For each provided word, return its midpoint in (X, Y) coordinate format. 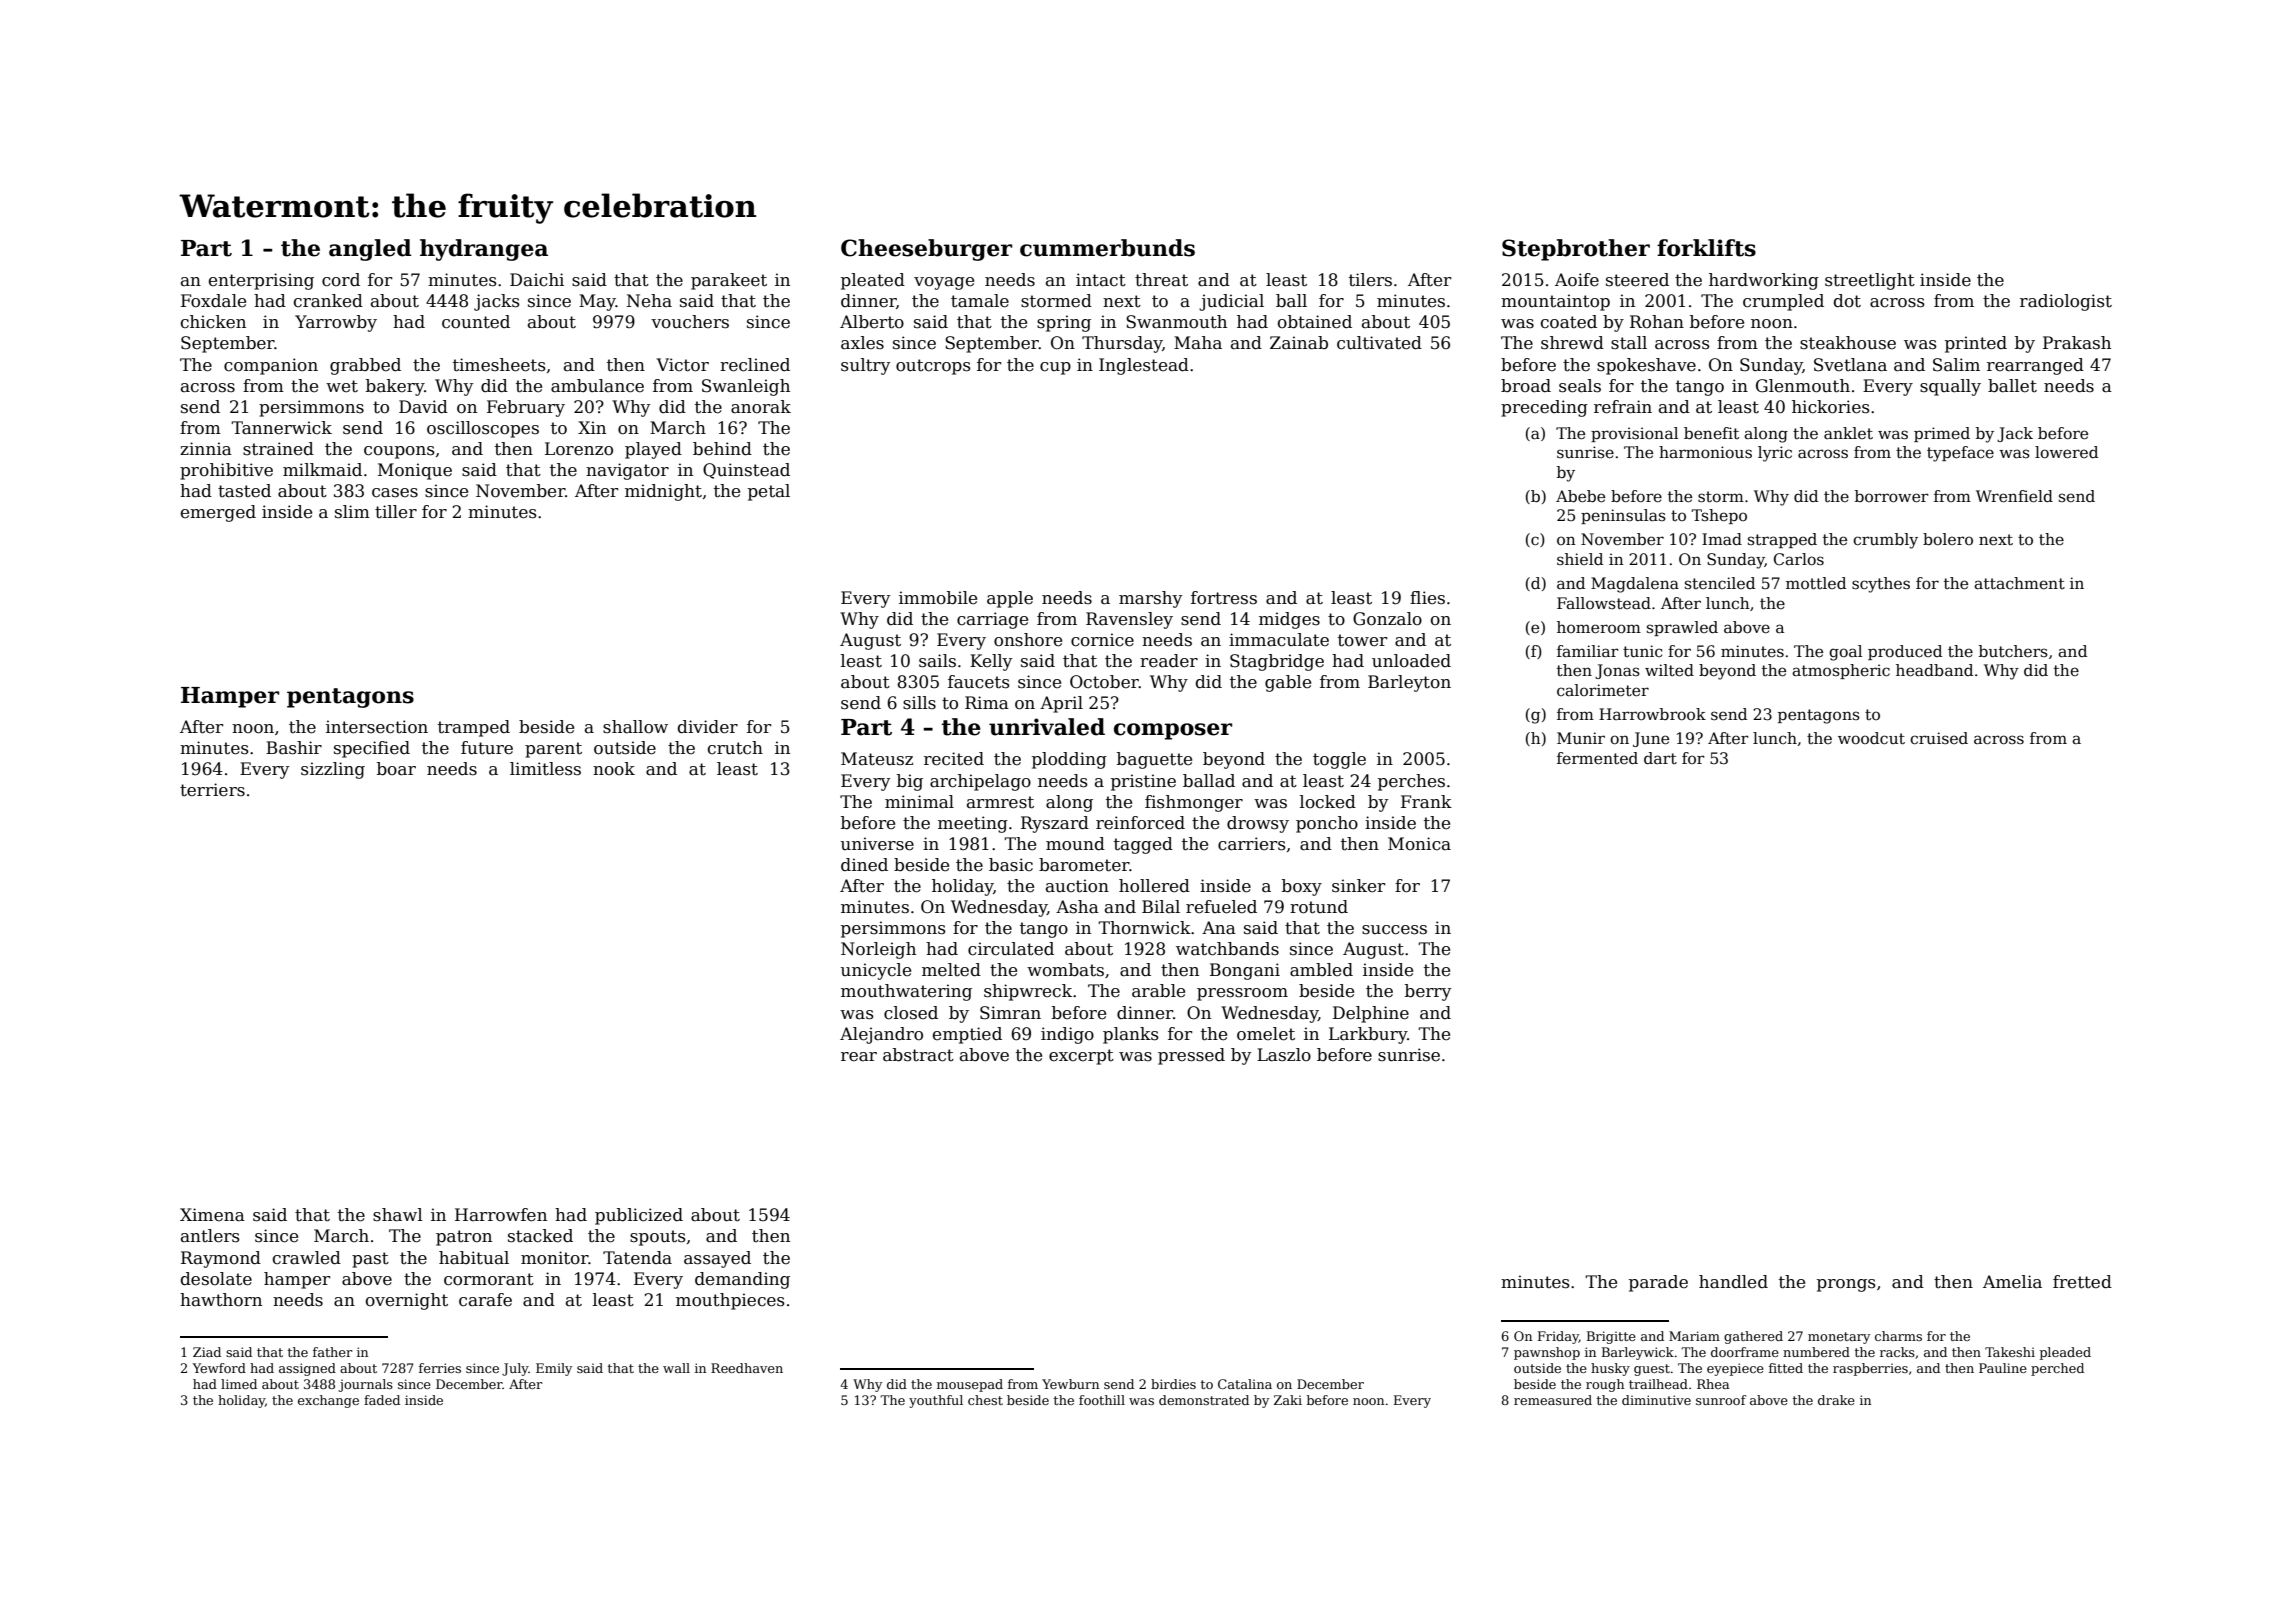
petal (769, 492)
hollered (1154, 886)
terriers (212, 790)
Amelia (2012, 1282)
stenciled (1720, 583)
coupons (399, 452)
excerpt (1081, 1057)
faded (382, 1400)
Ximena (212, 1215)
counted (476, 322)
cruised (1939, 738)
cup (1055, 368)
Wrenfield (2014, 496)
